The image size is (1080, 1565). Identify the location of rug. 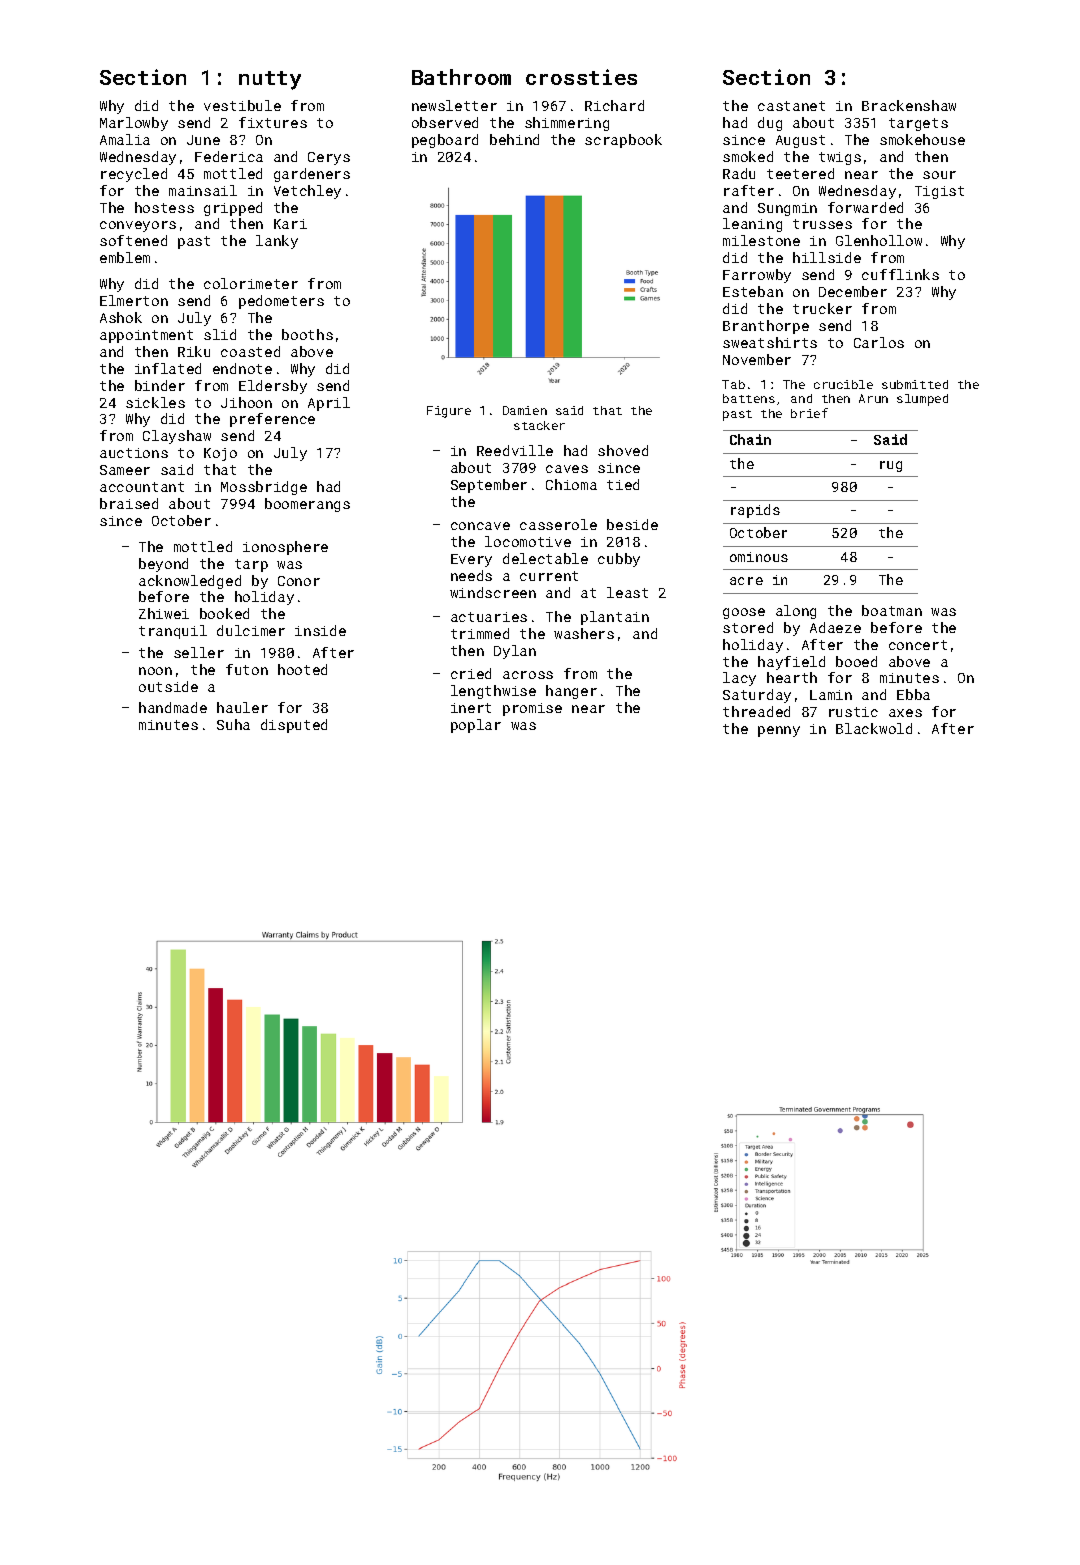
(891, 466).
